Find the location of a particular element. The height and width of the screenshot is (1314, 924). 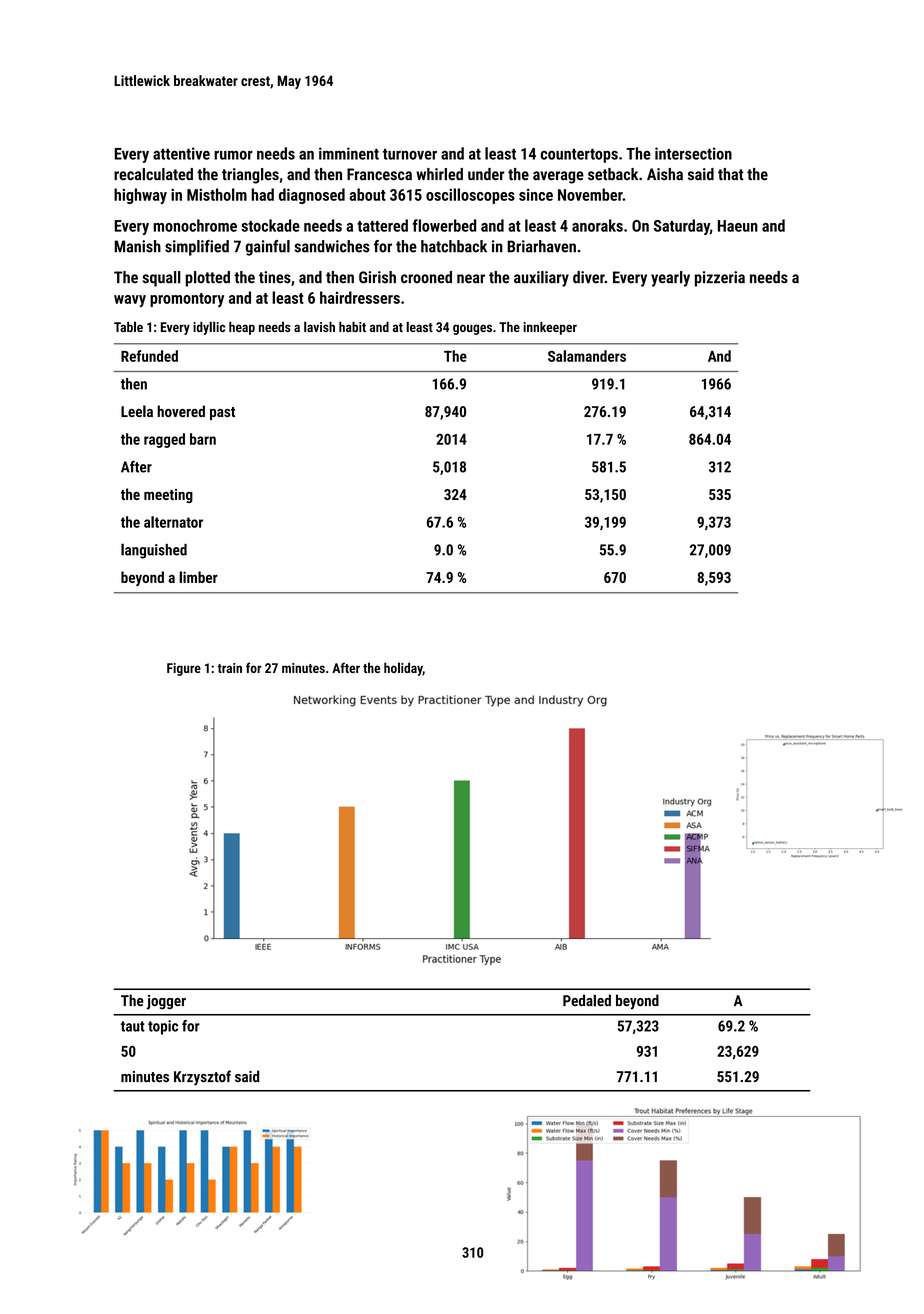

Pedaled is located at coordinates (587, 1000).
